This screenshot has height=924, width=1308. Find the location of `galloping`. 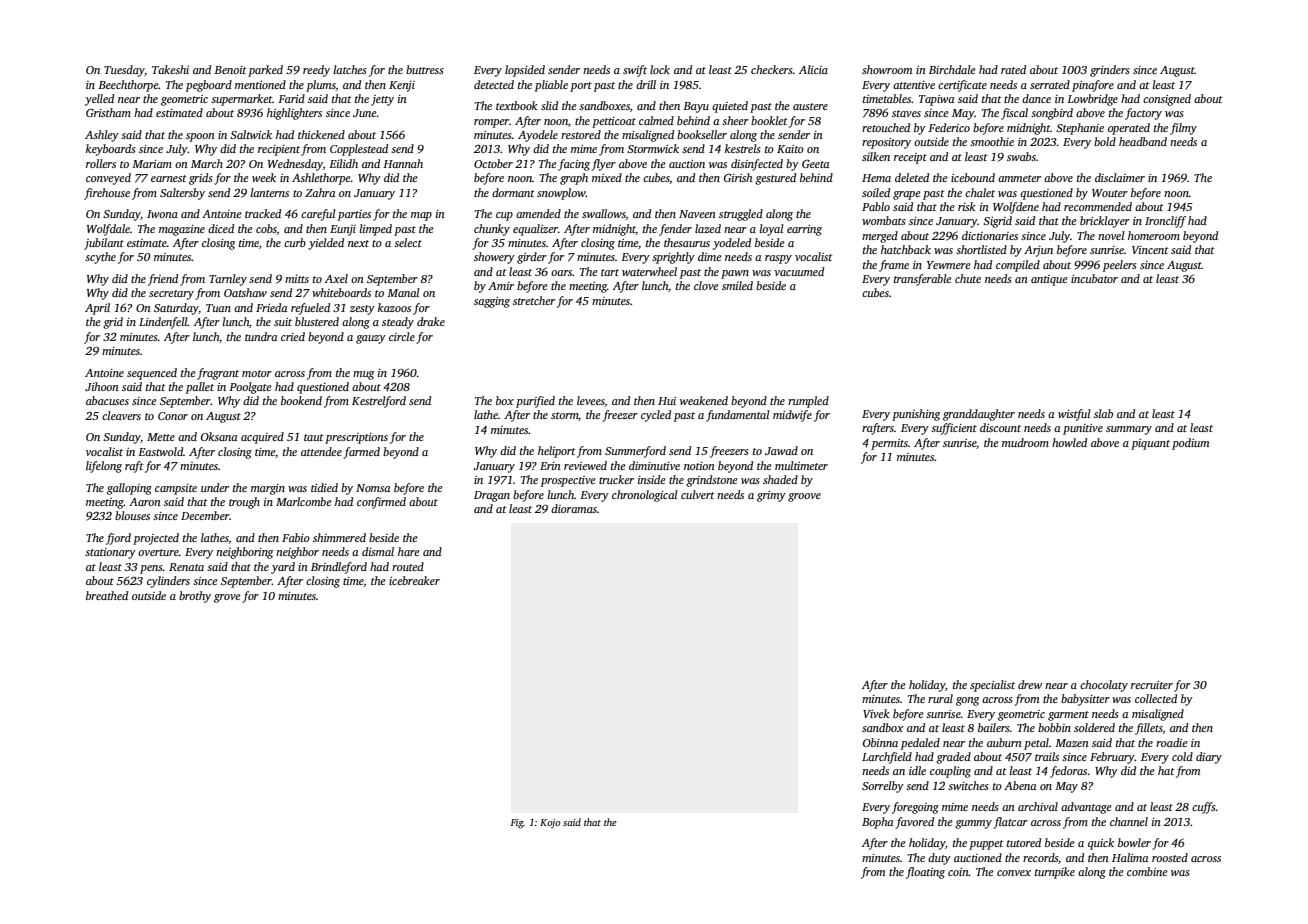

galloping is located at coordinates (129, 489).
